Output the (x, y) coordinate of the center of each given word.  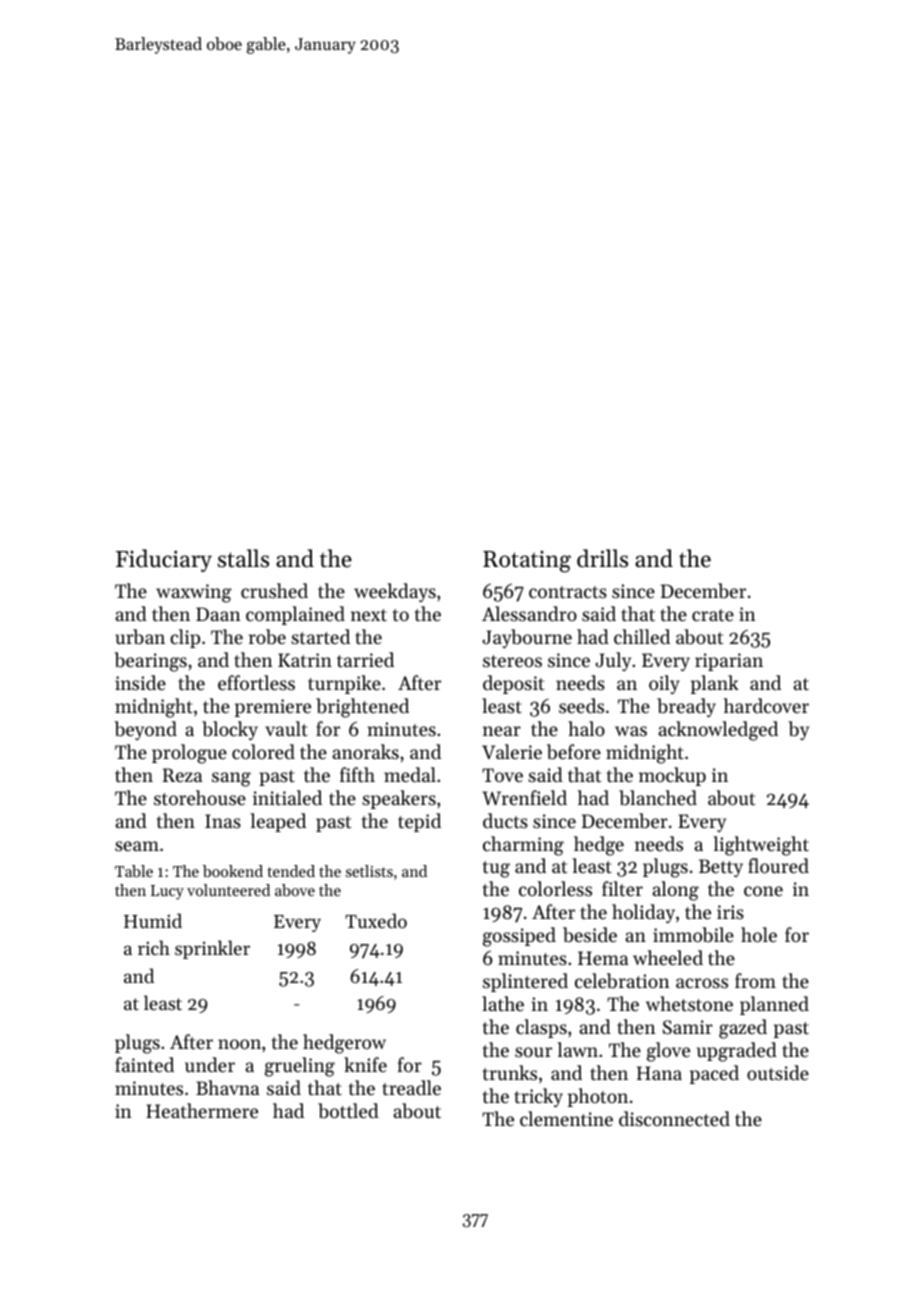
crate (713, 615)
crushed (274, 590)
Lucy (167, 892)
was (631, 731)
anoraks (365, 751)
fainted (144, 1064)
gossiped (519, 937)
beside (590, 935)
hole (759, 934)
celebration (622, 981)
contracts (568, 592)
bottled (348, 1110)
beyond (145, 730)
